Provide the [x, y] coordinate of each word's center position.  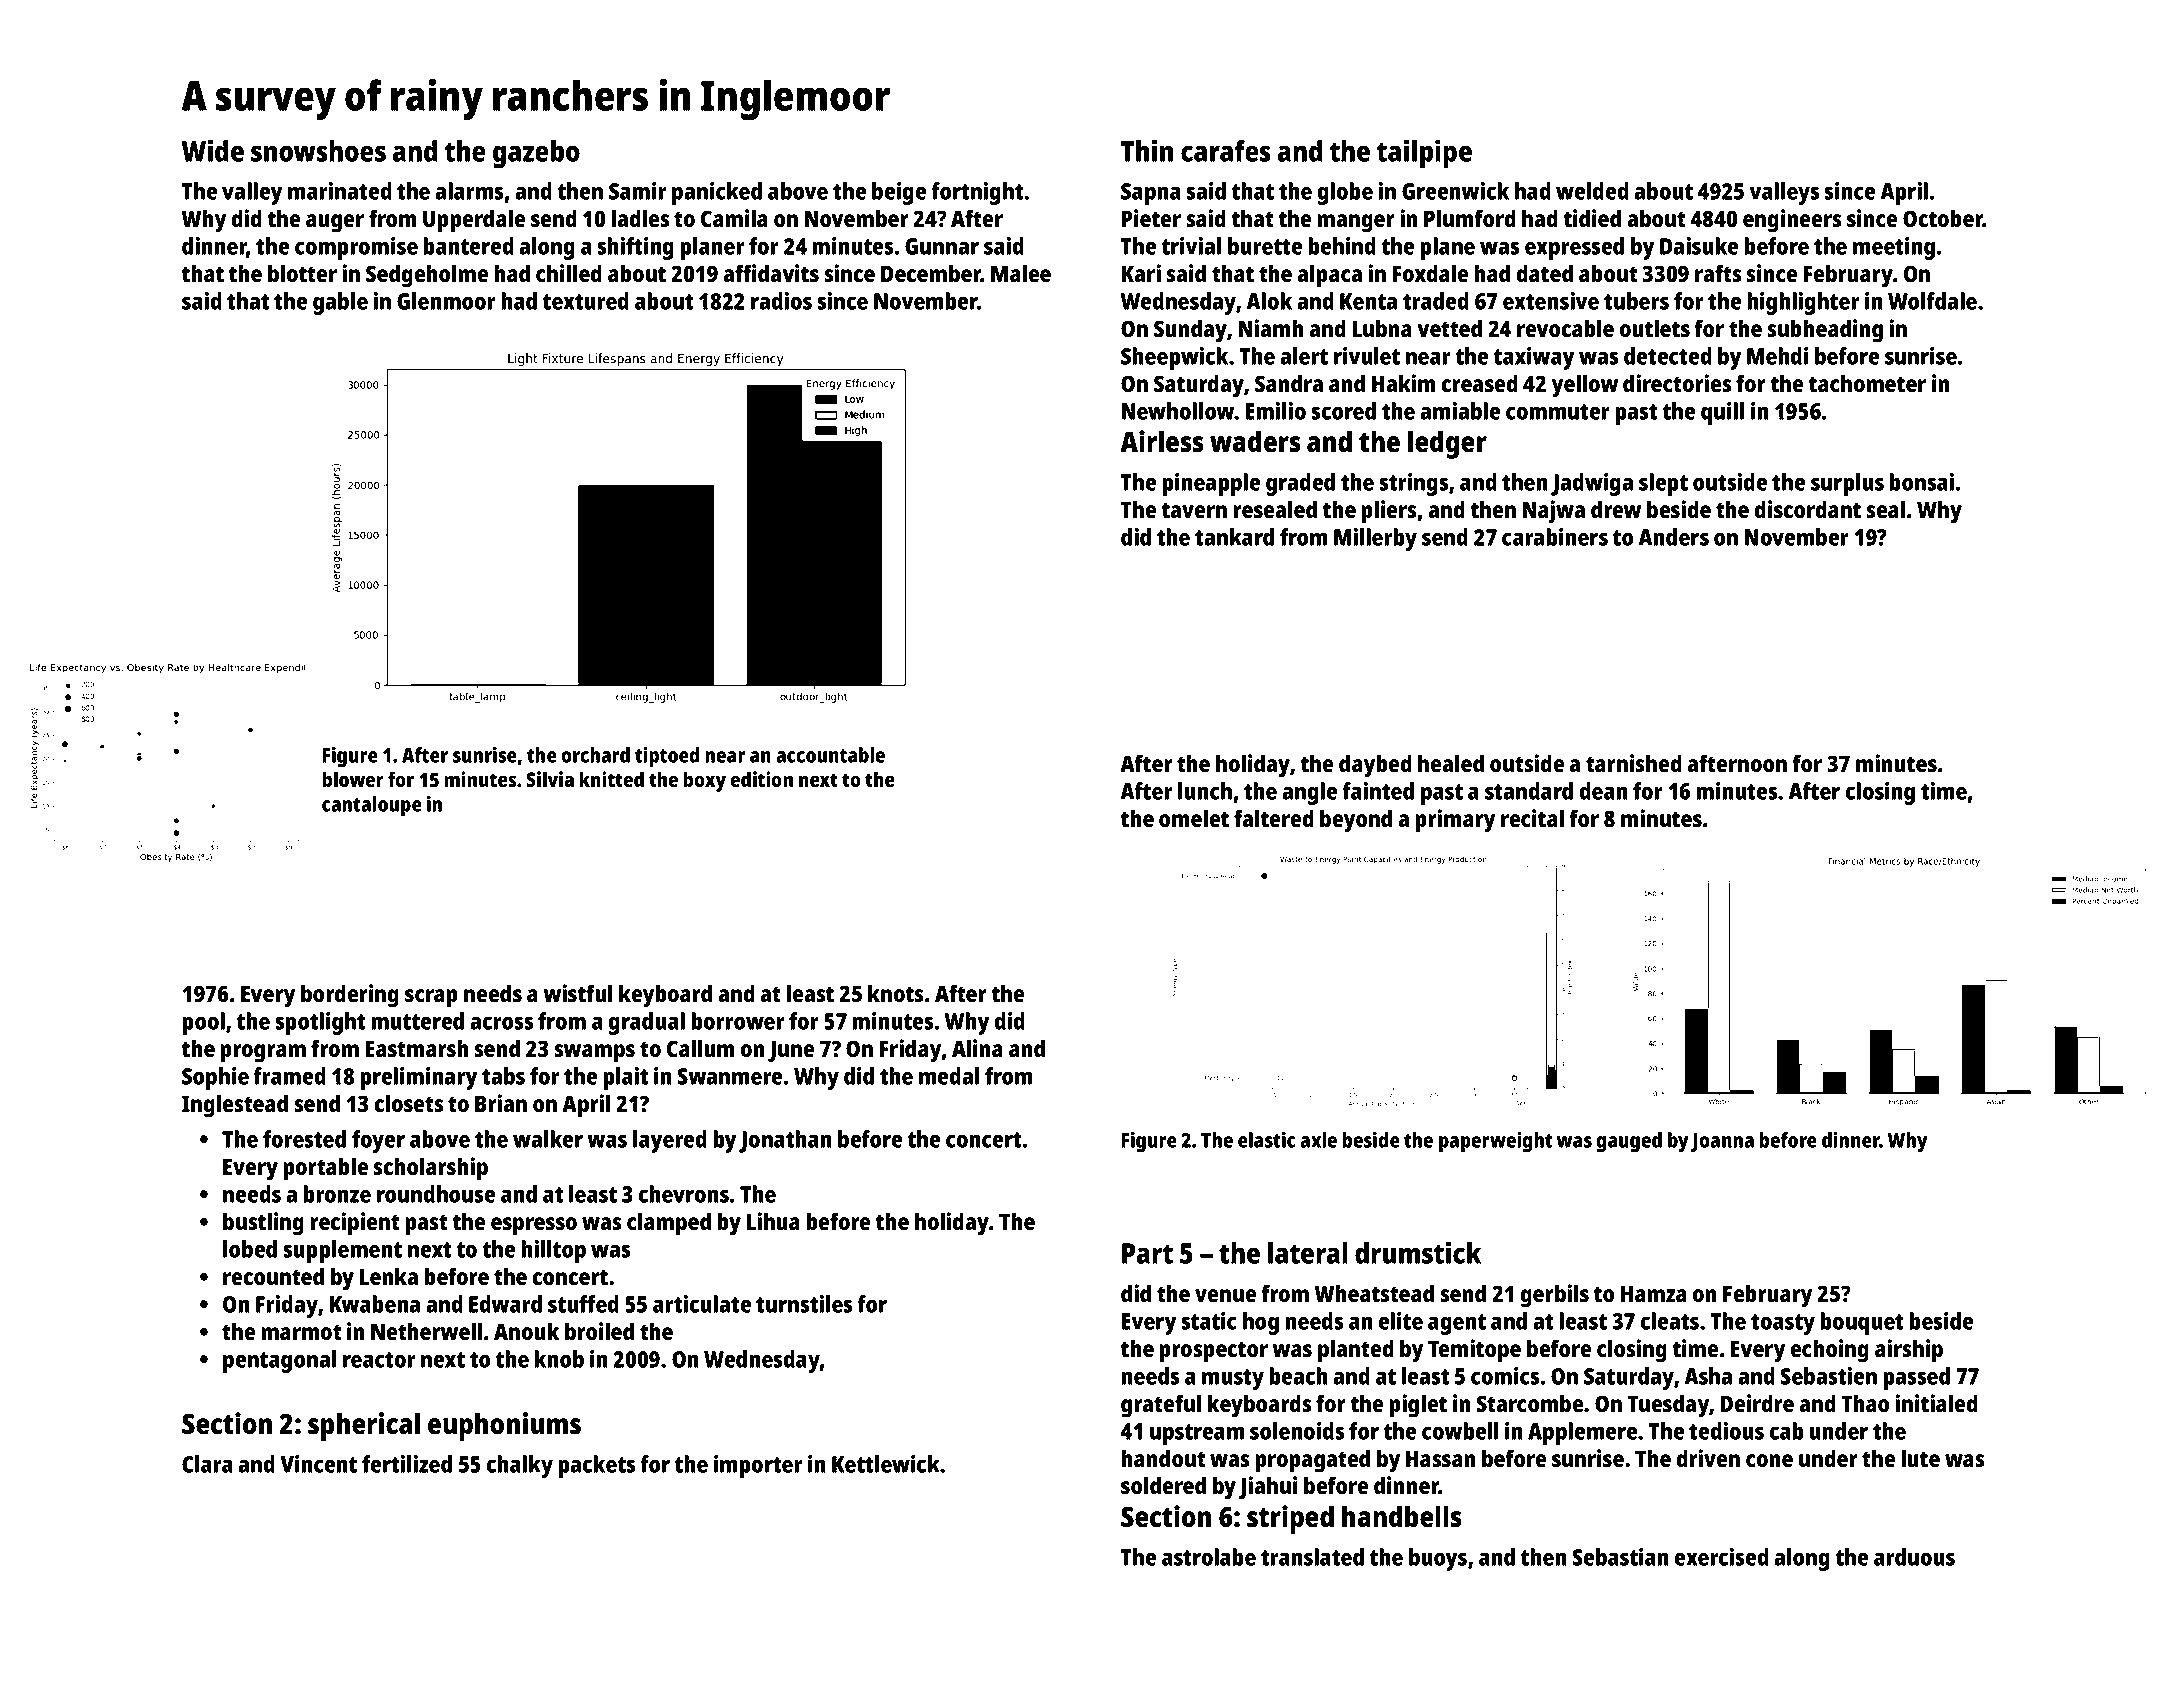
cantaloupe [372, 806]
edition [761, 779]
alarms [469, 191]
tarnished [1634, 763]
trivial [1191, 246]
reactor [379, 1360]
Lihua [773, 1221]
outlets [1655, 328]
